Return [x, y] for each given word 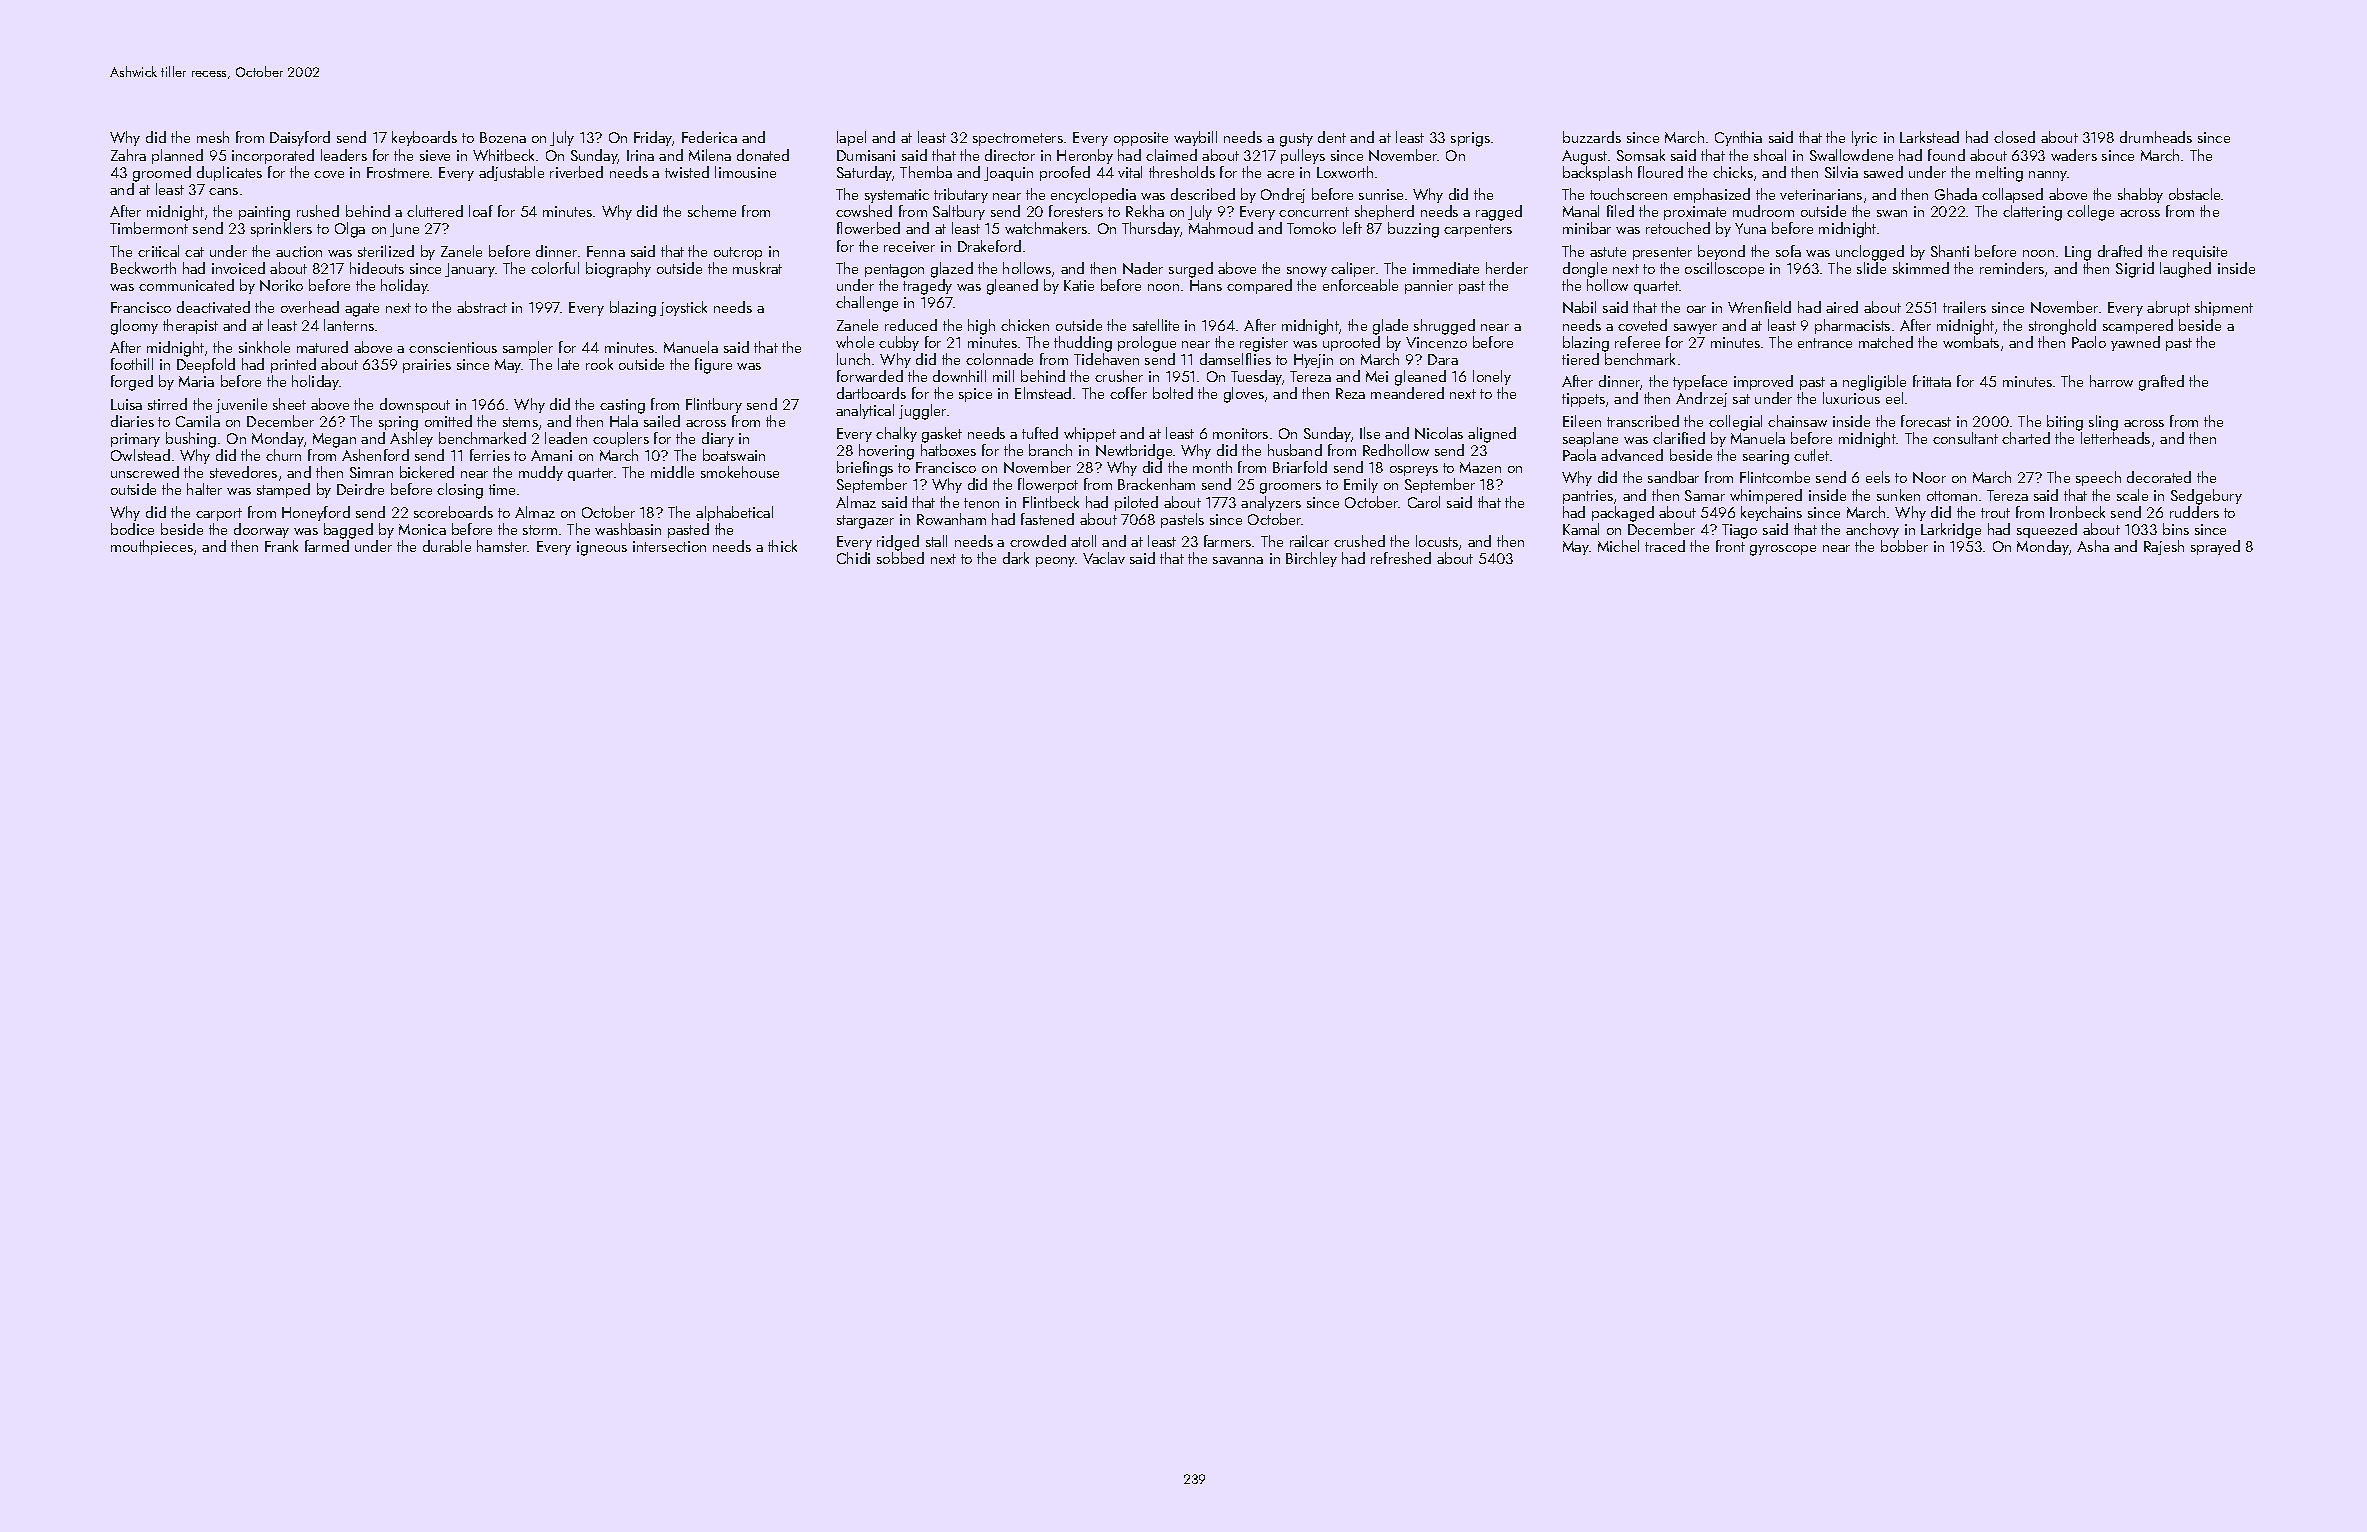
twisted [687, 172]
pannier [1429, 287]
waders [2074, 155]
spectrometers [1018, 139]
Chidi [853, 558]
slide [1871, 268]
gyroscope [1783, 550]
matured [322, 347]
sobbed [900, 558]
